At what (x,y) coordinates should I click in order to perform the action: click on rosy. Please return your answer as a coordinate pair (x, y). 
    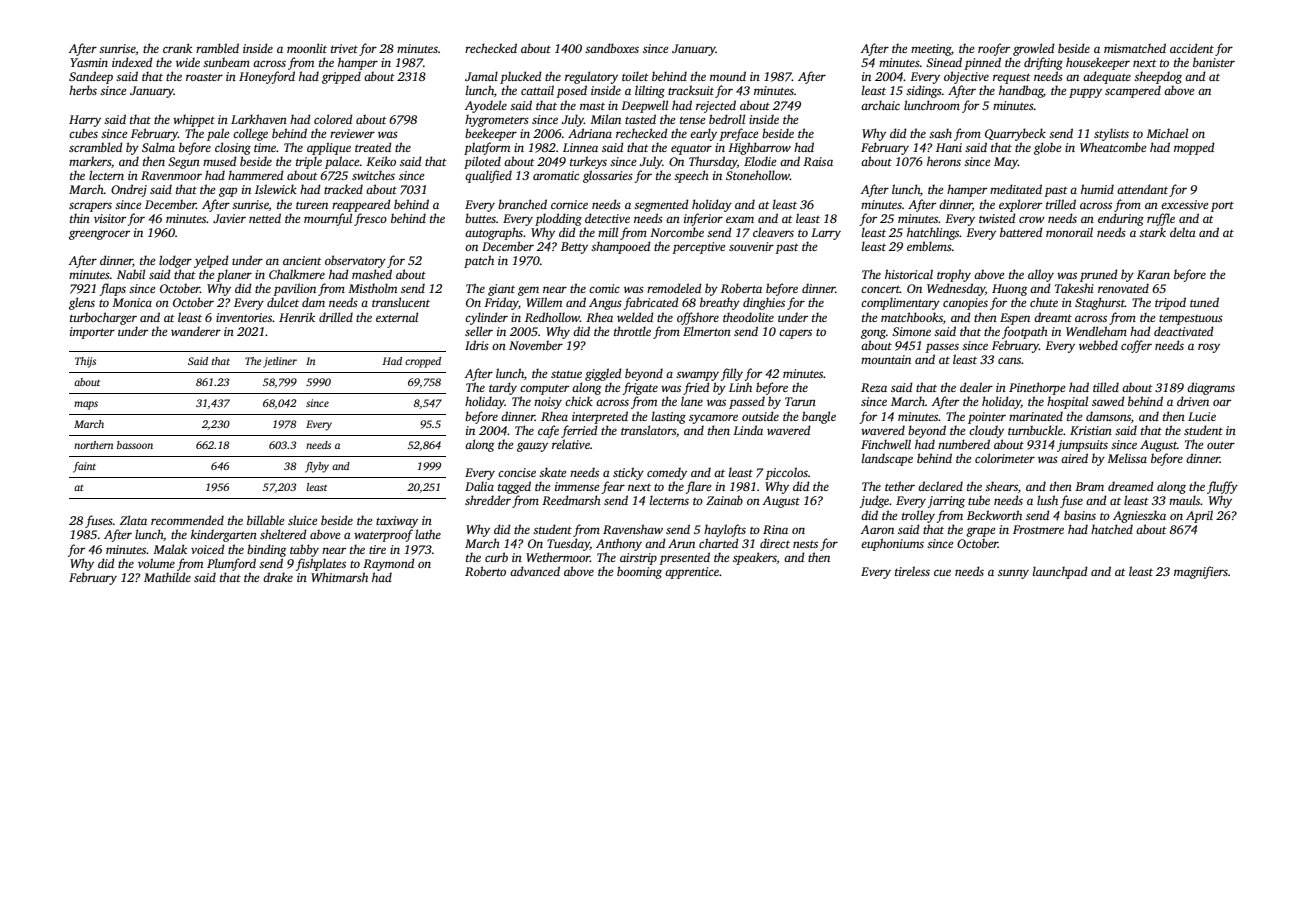
    Looking at the image, I should click on (1209, 348).
